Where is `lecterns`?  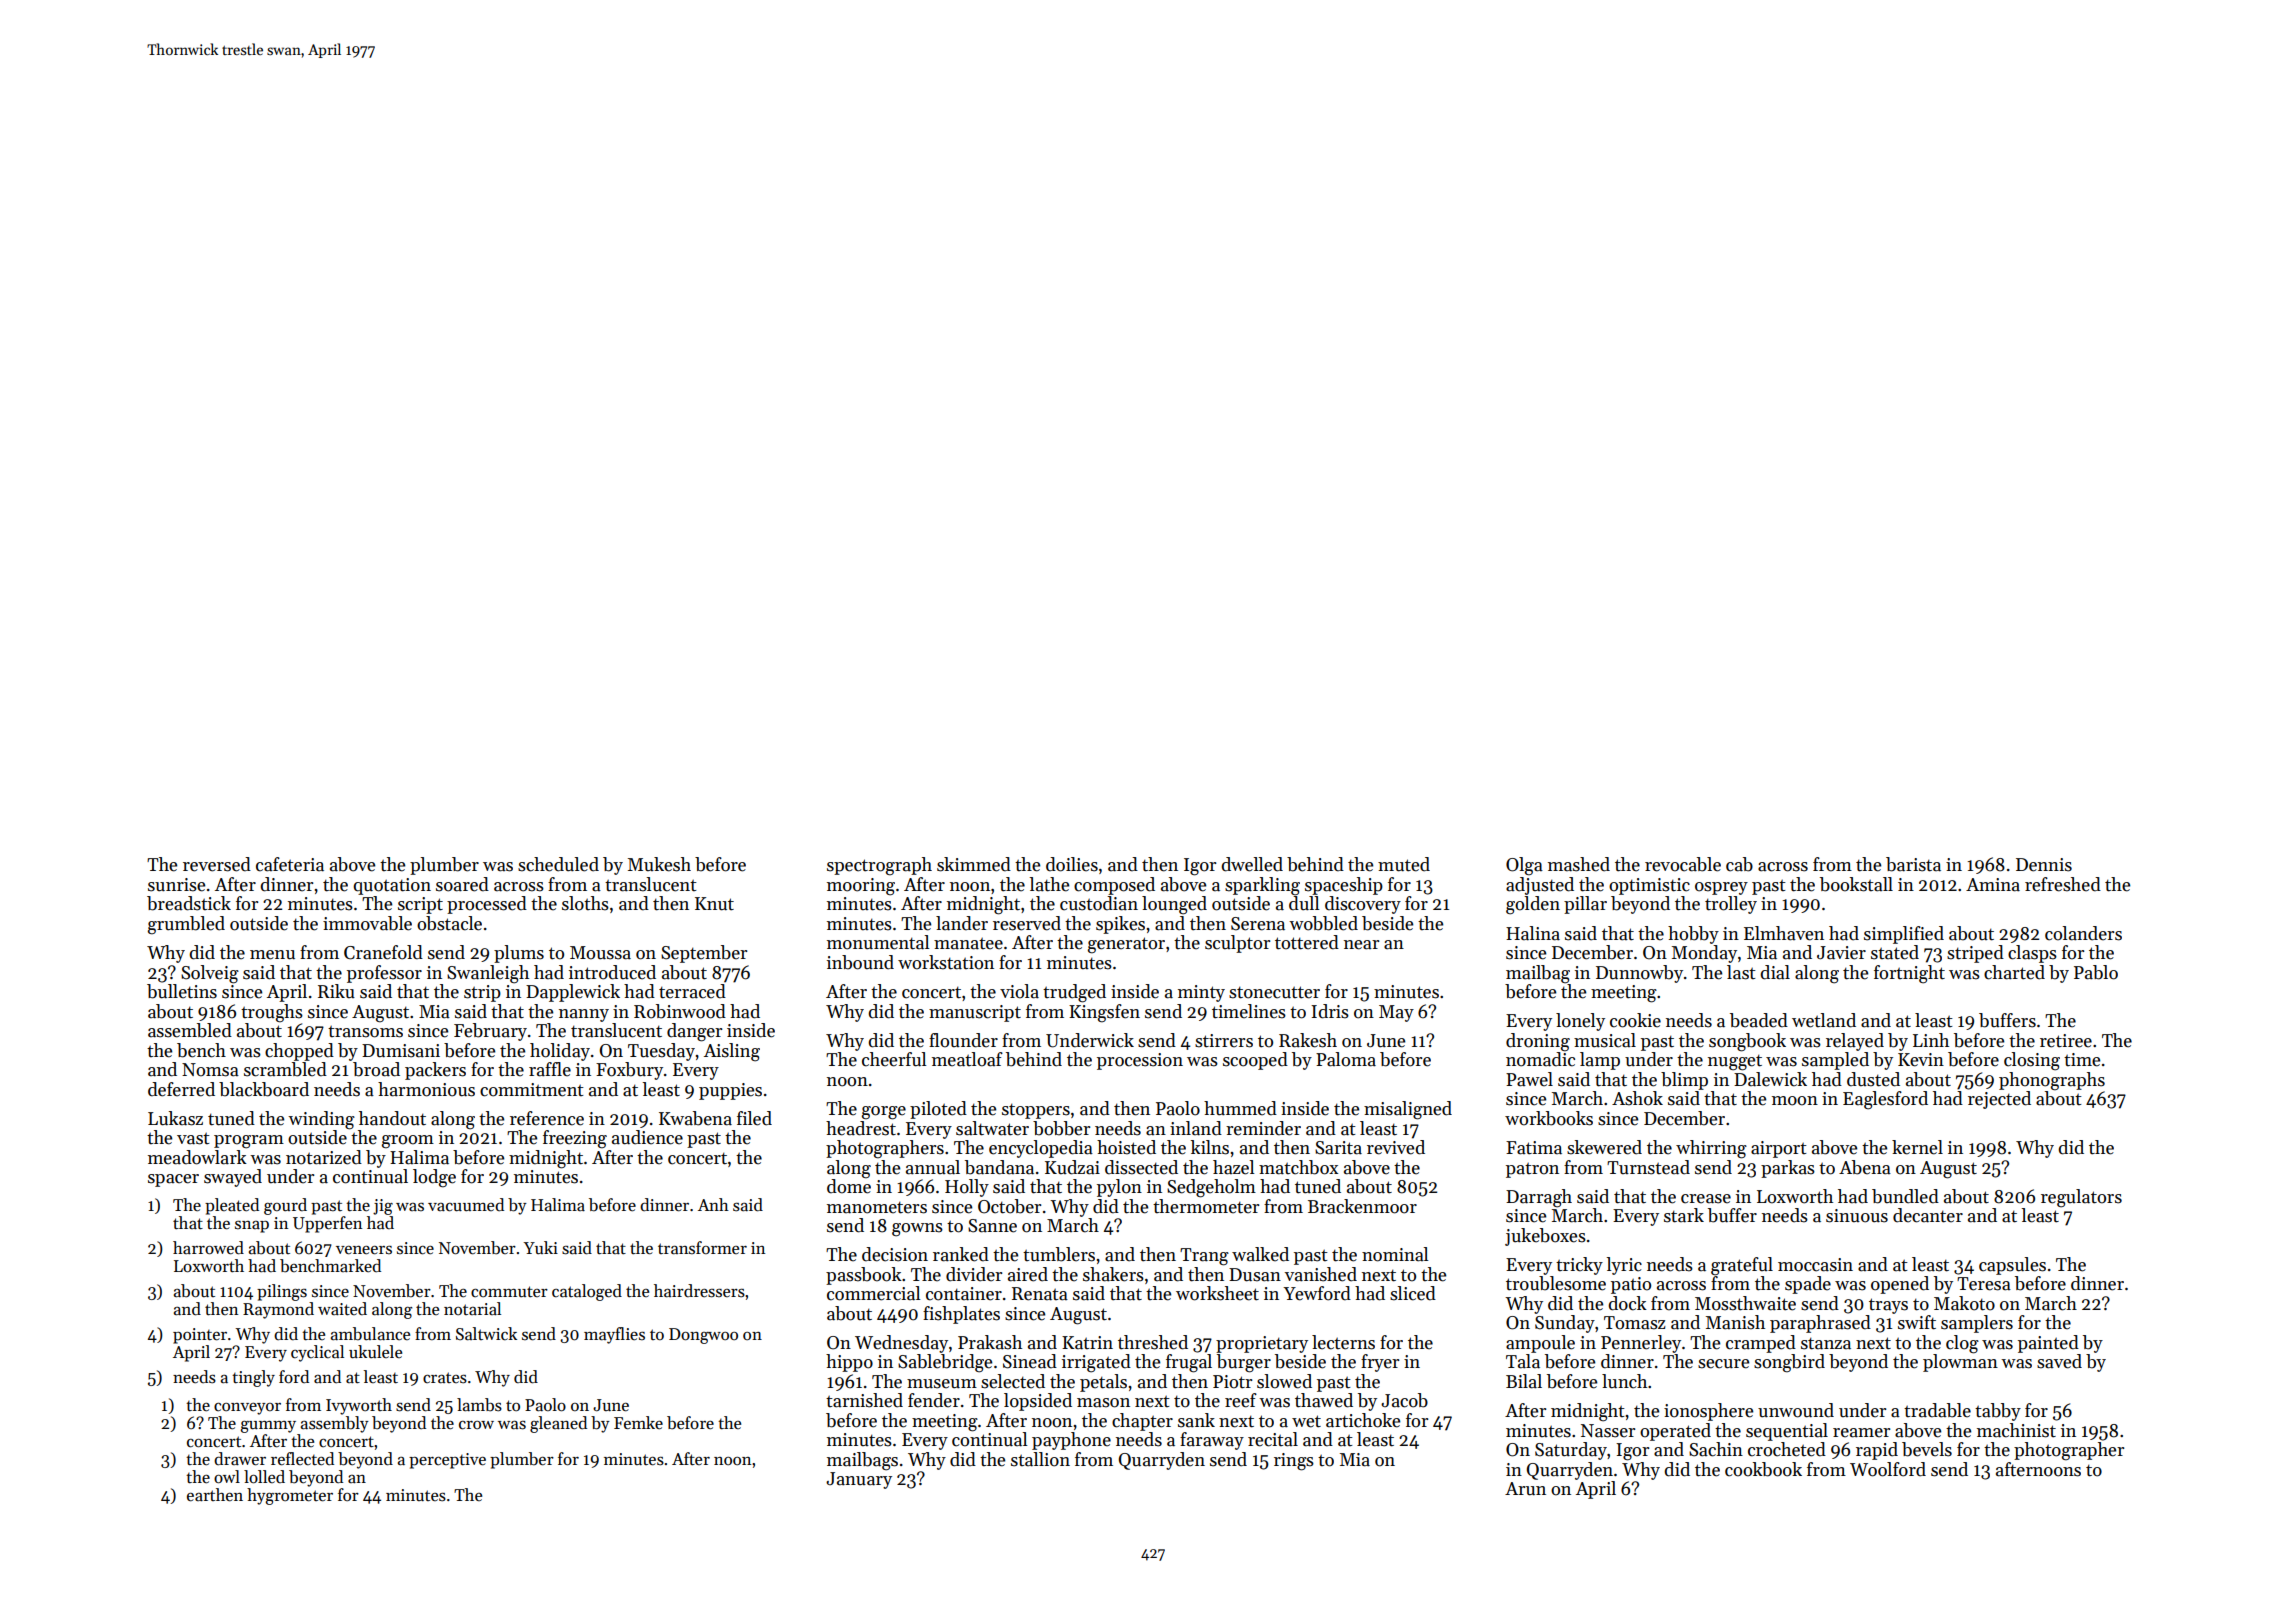
lecterns is located at coordinates (1343, 1342).
